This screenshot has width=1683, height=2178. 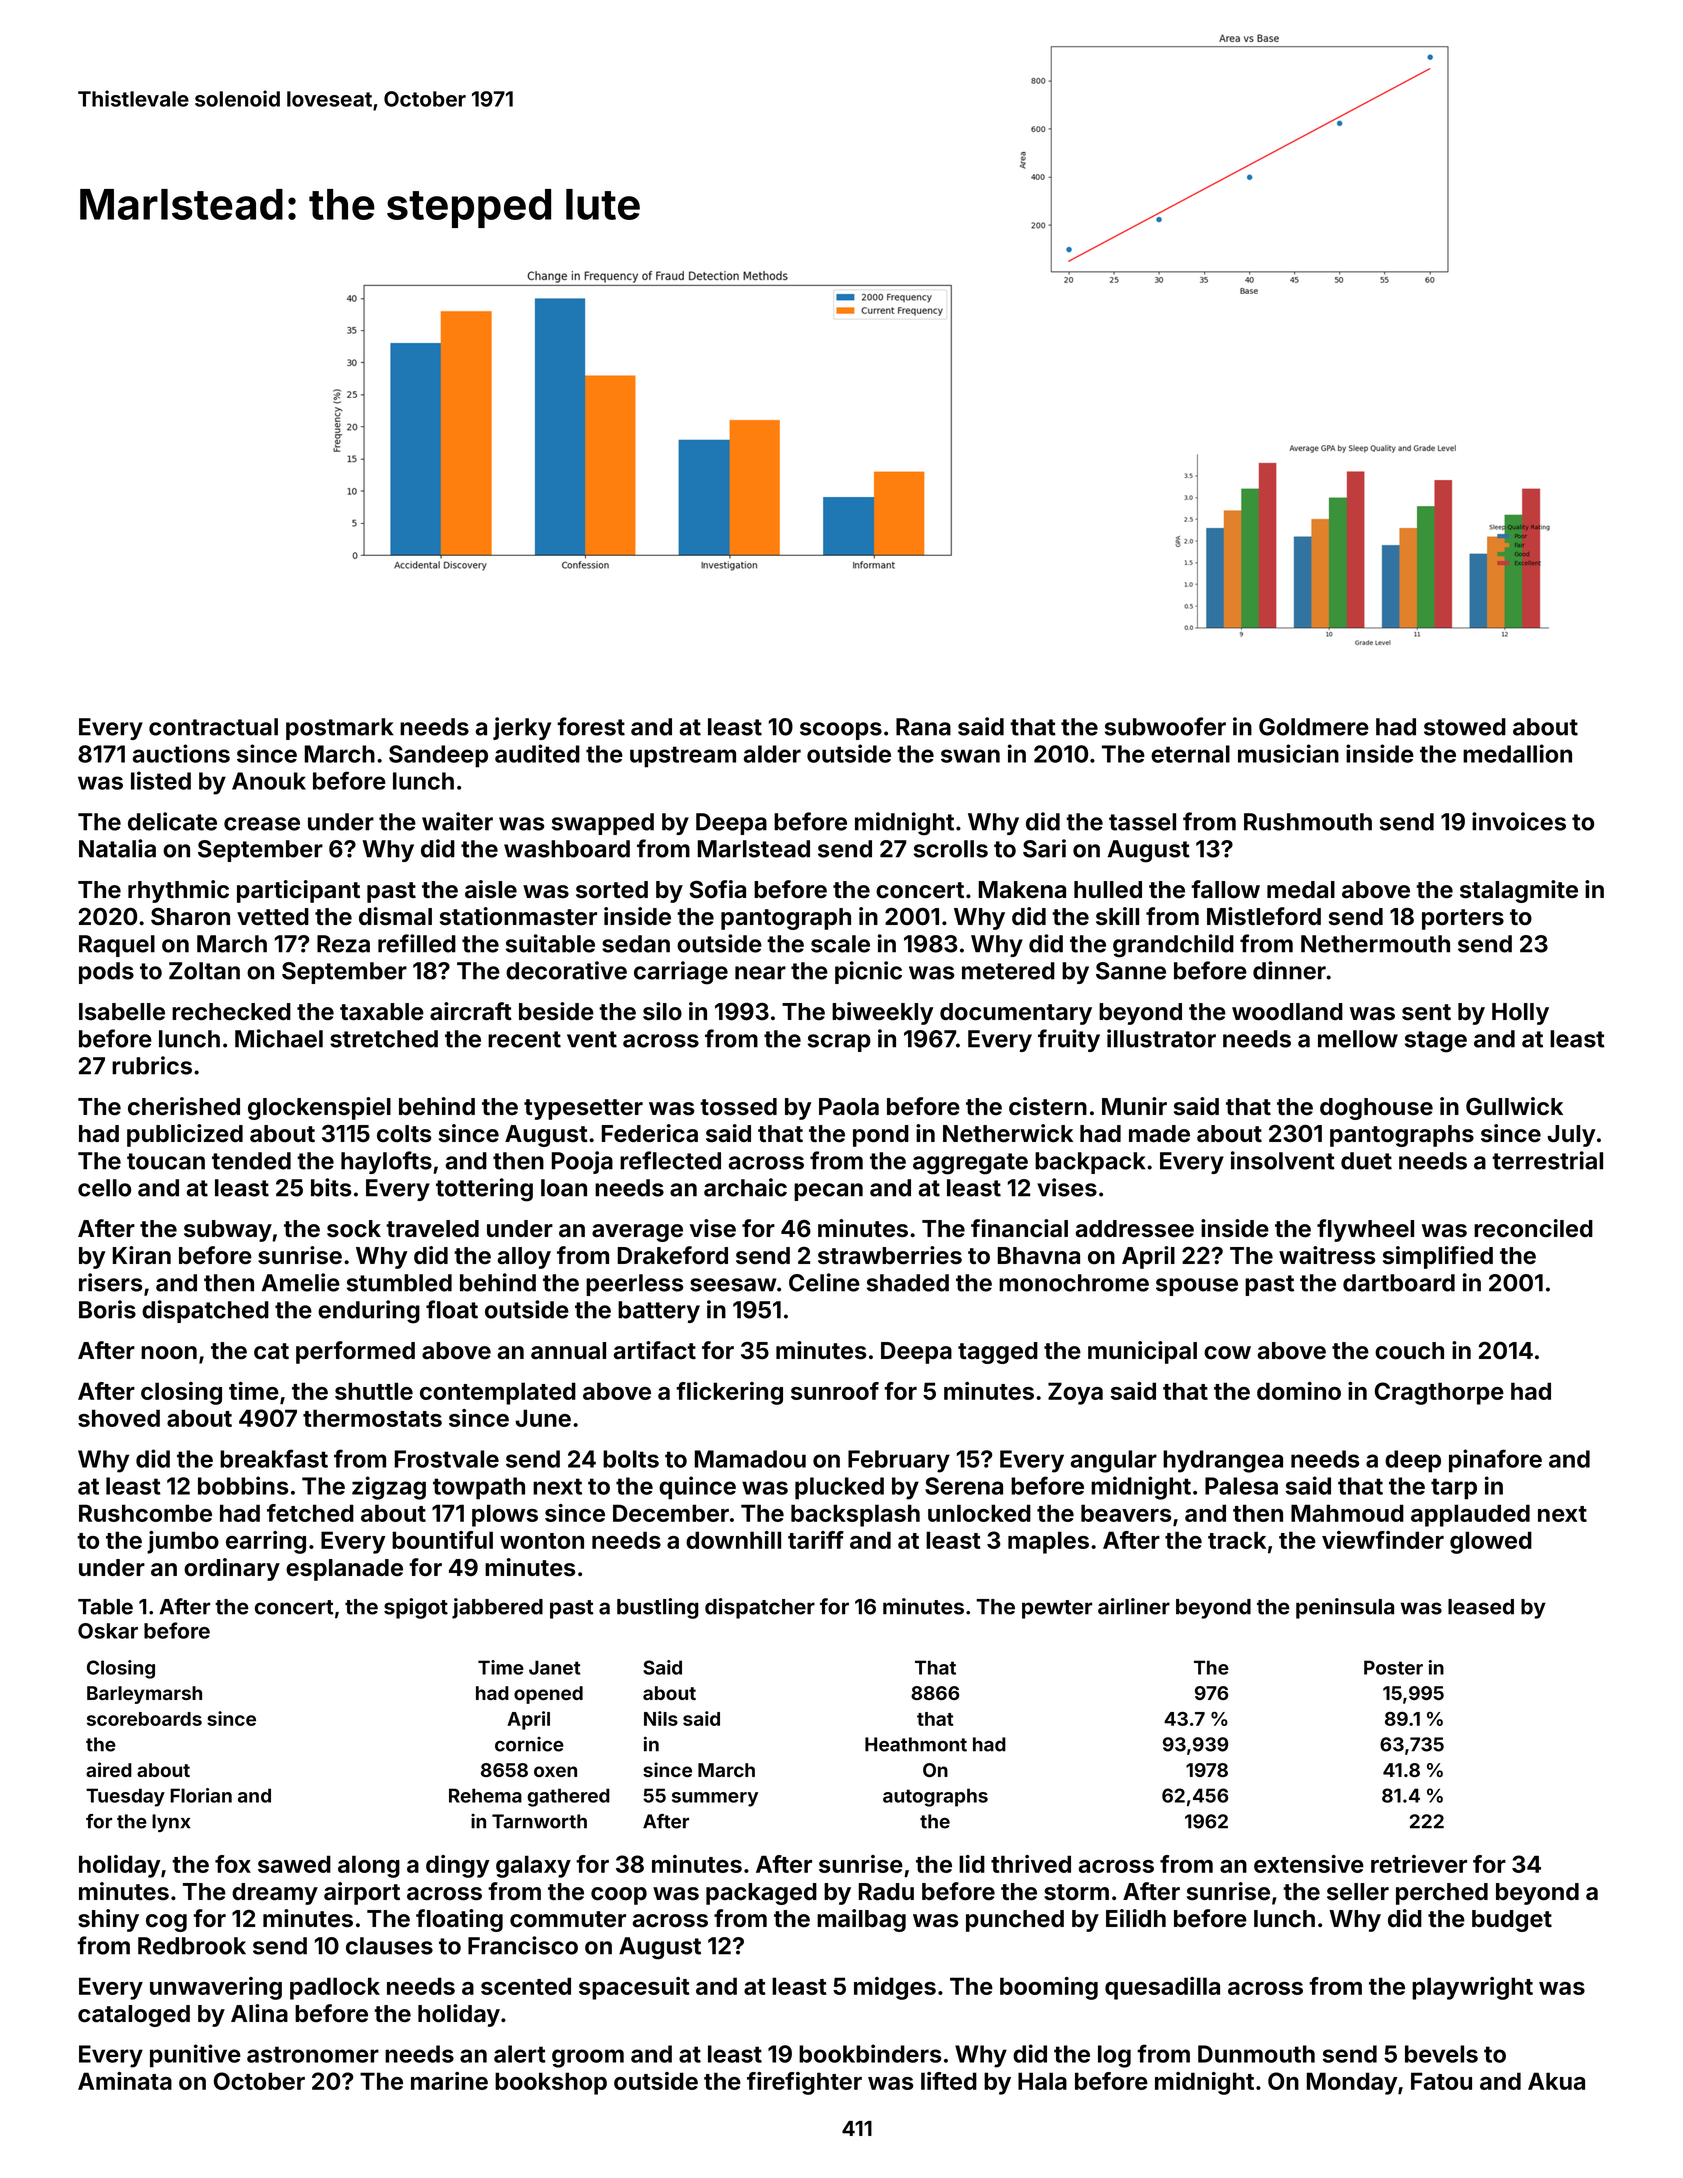 What do you see at coordinates (1514, 1106) in the screenshot?
I see `Gullwick` at bounding box center [1514, 1106].
